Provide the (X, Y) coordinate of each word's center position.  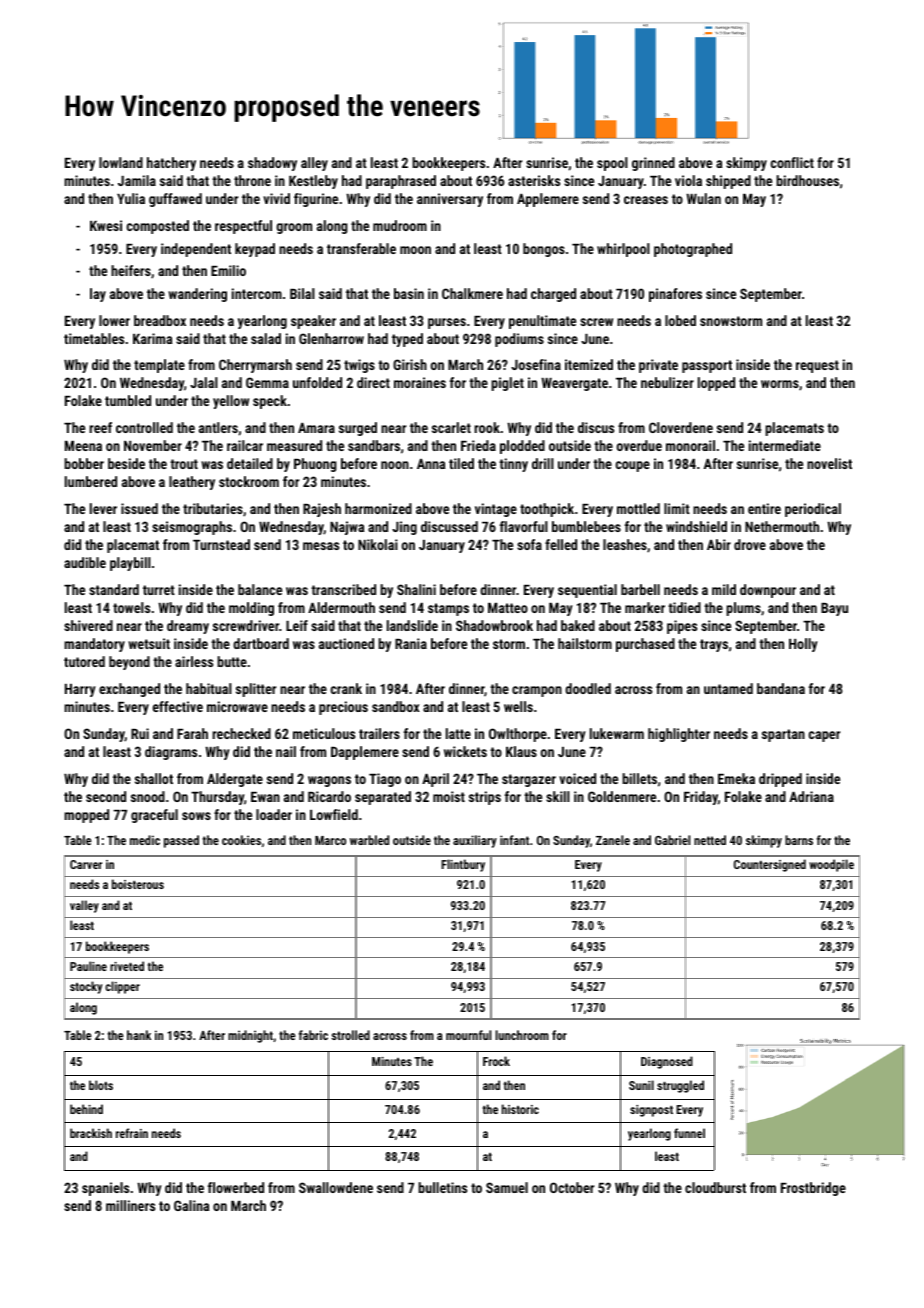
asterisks (534, 180)
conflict (792, 162)
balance (260, 589)
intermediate (785, 445)
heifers (131, 270)
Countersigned (770, 865)
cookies (241, 840)
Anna (431, 464)
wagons (329, 781)
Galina (191, 1205)
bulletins (442, 1187)
